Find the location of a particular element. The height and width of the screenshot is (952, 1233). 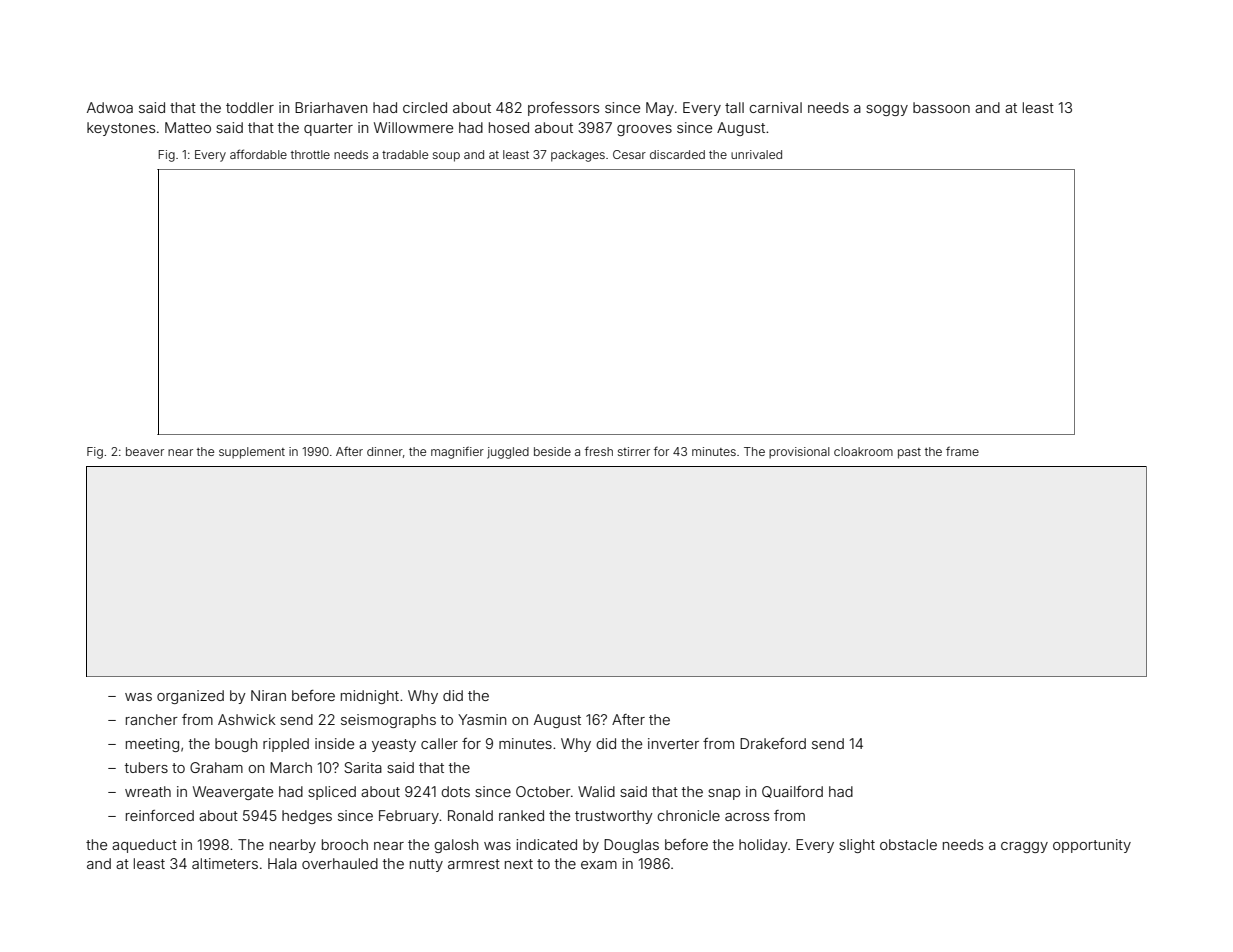

holiday is located at coordinates (763, 846).
